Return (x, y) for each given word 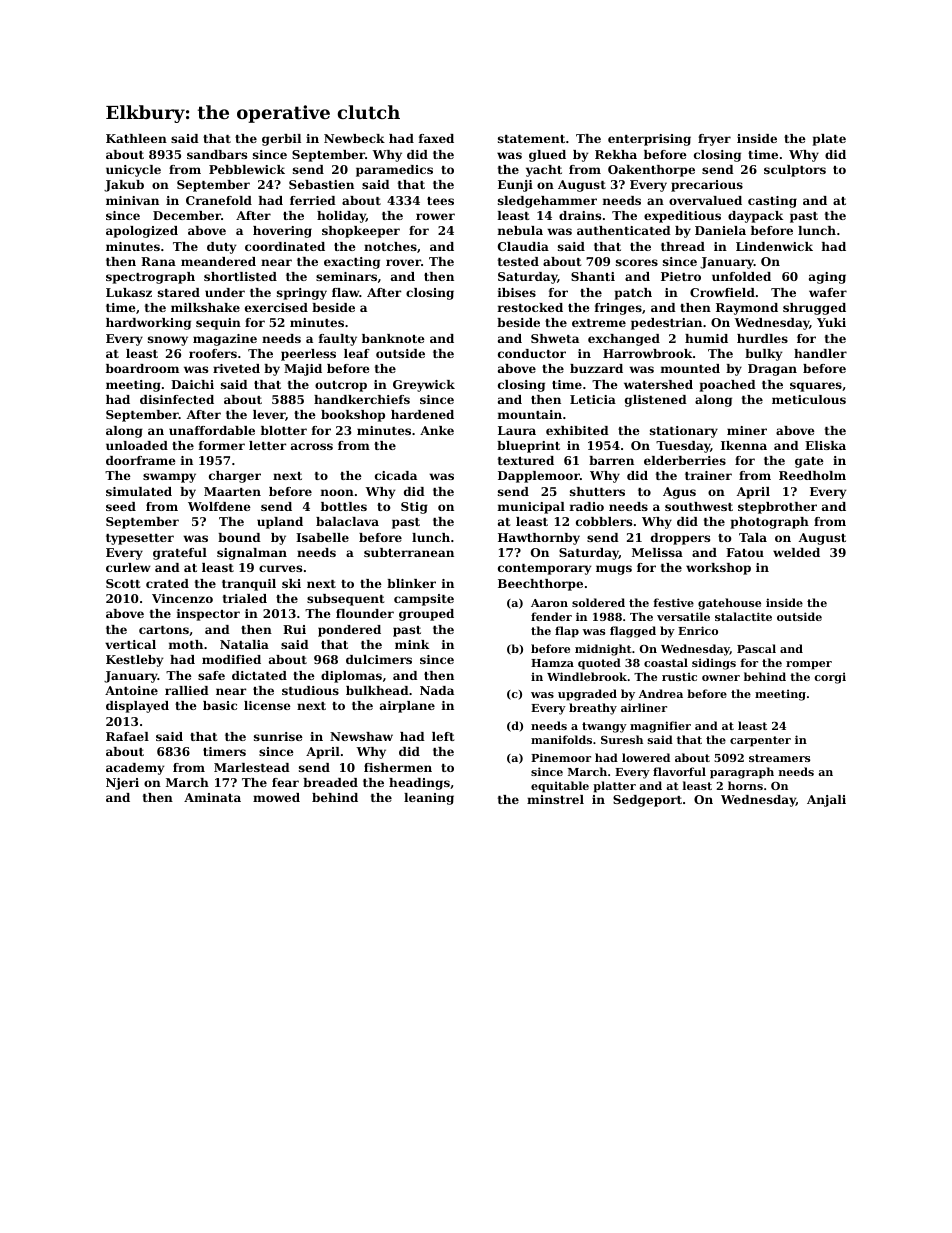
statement (531, 139)
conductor (532, 353)
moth (186, 644)
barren (611, 460)
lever (269, 415)
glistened (656, 401)
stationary (684, 432)
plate (829, 140)
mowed (276, 797)
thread (683, 246)
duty (221, 248)
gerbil (281, 140)
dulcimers (379, 659)
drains (580, 215)
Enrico (698, 630)
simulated (139, 491)
